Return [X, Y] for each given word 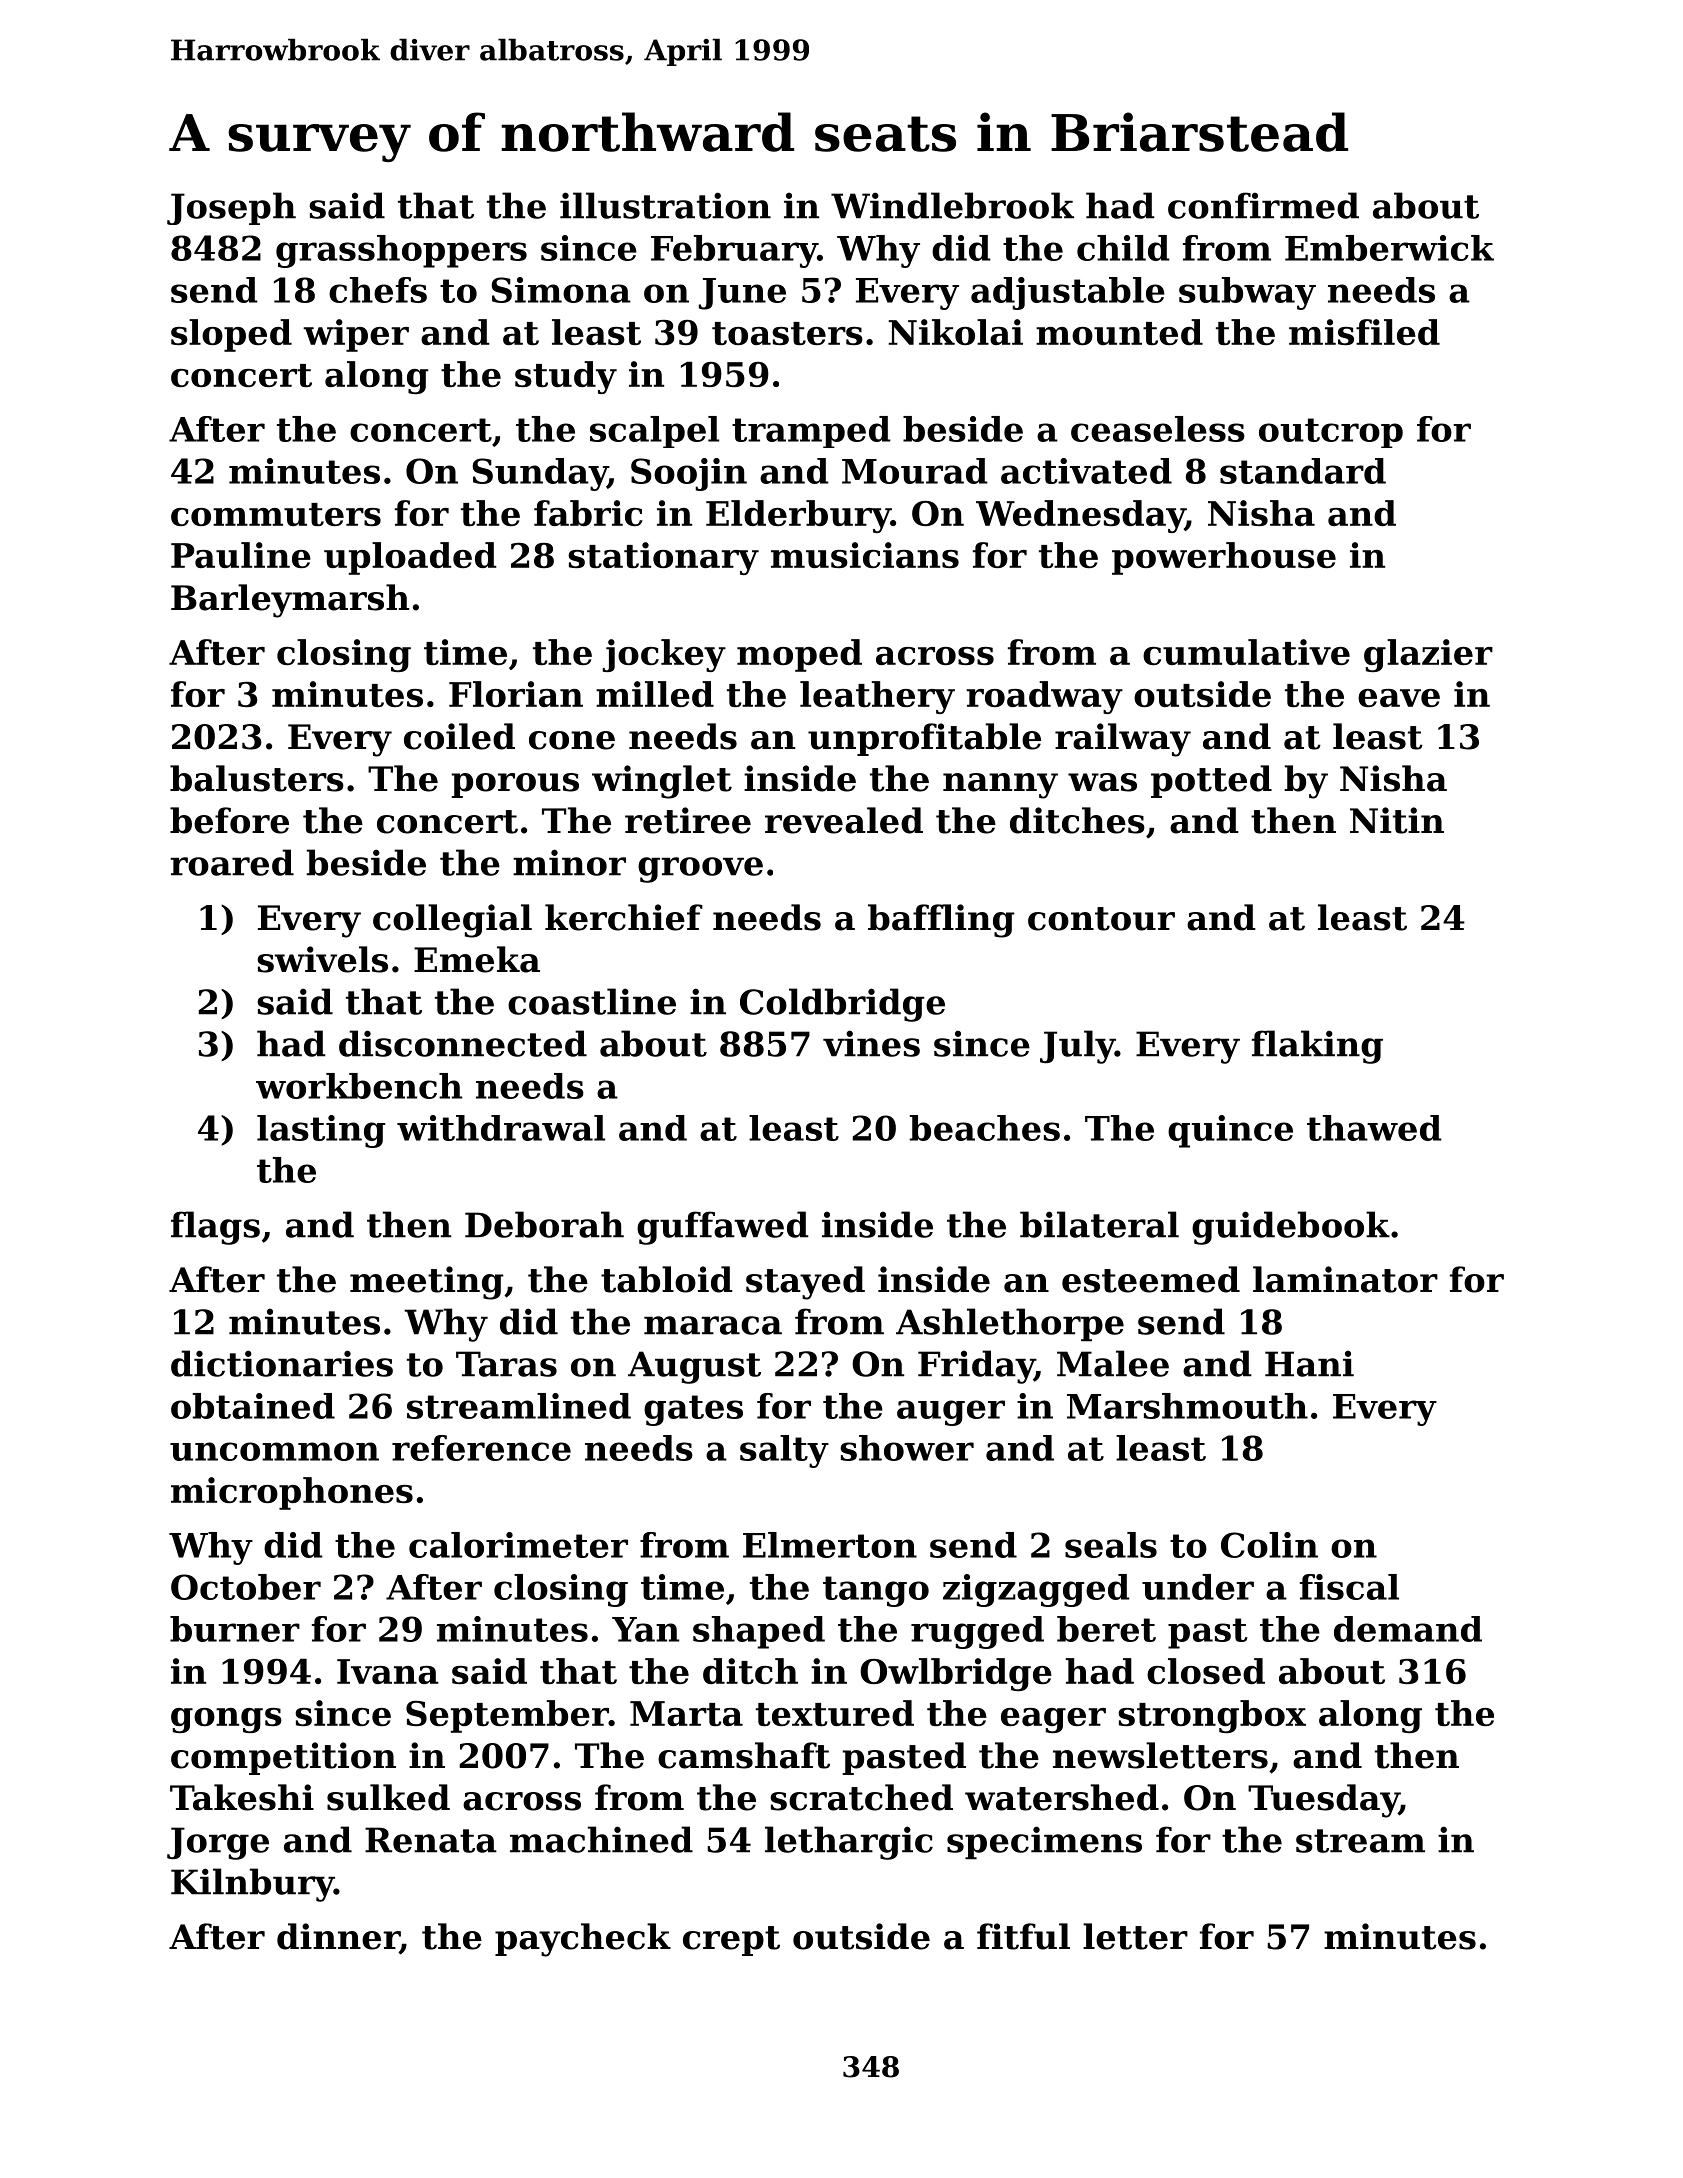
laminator [1345, 1279]
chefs [378, 290]
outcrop [1331, 433]
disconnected [463, 1043]
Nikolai [955, 332]
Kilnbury [252, 1885]
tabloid [667, 1279]
